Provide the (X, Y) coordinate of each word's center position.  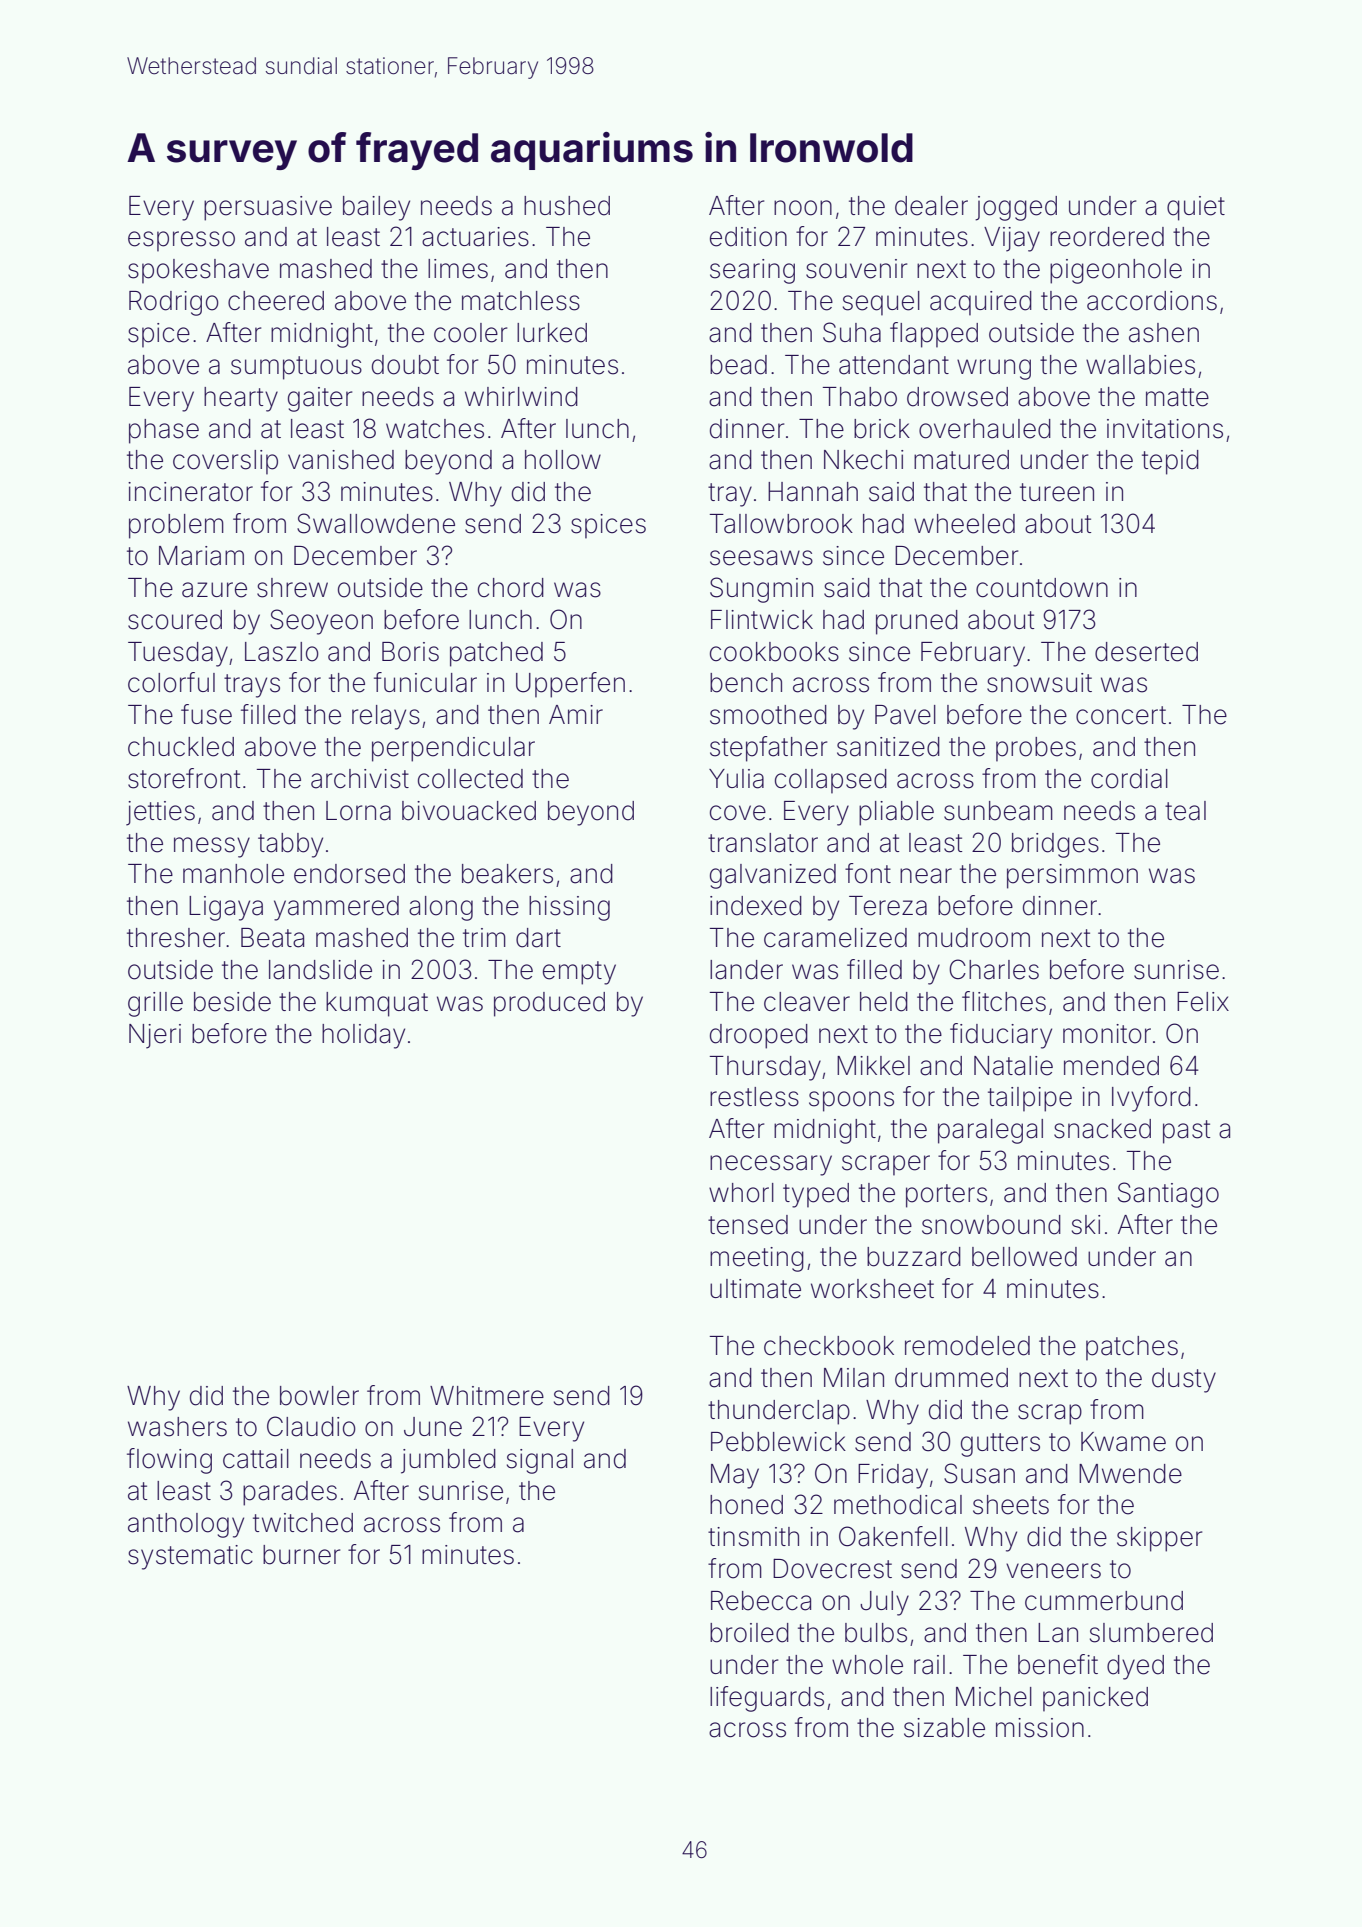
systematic (190, 1557)
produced (549, 1004)
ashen (1164, 333)
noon (803, 208)
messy (212, 847)
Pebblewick (778, 1442)
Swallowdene (376, 523)
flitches (1004, 1001)
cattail (256, 1459)
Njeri (155, 1036)
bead (738, 365)
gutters (1000, 1445)
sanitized (888, 747)
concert (1121, 715)
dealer (931, 206)
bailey (376, 208)
